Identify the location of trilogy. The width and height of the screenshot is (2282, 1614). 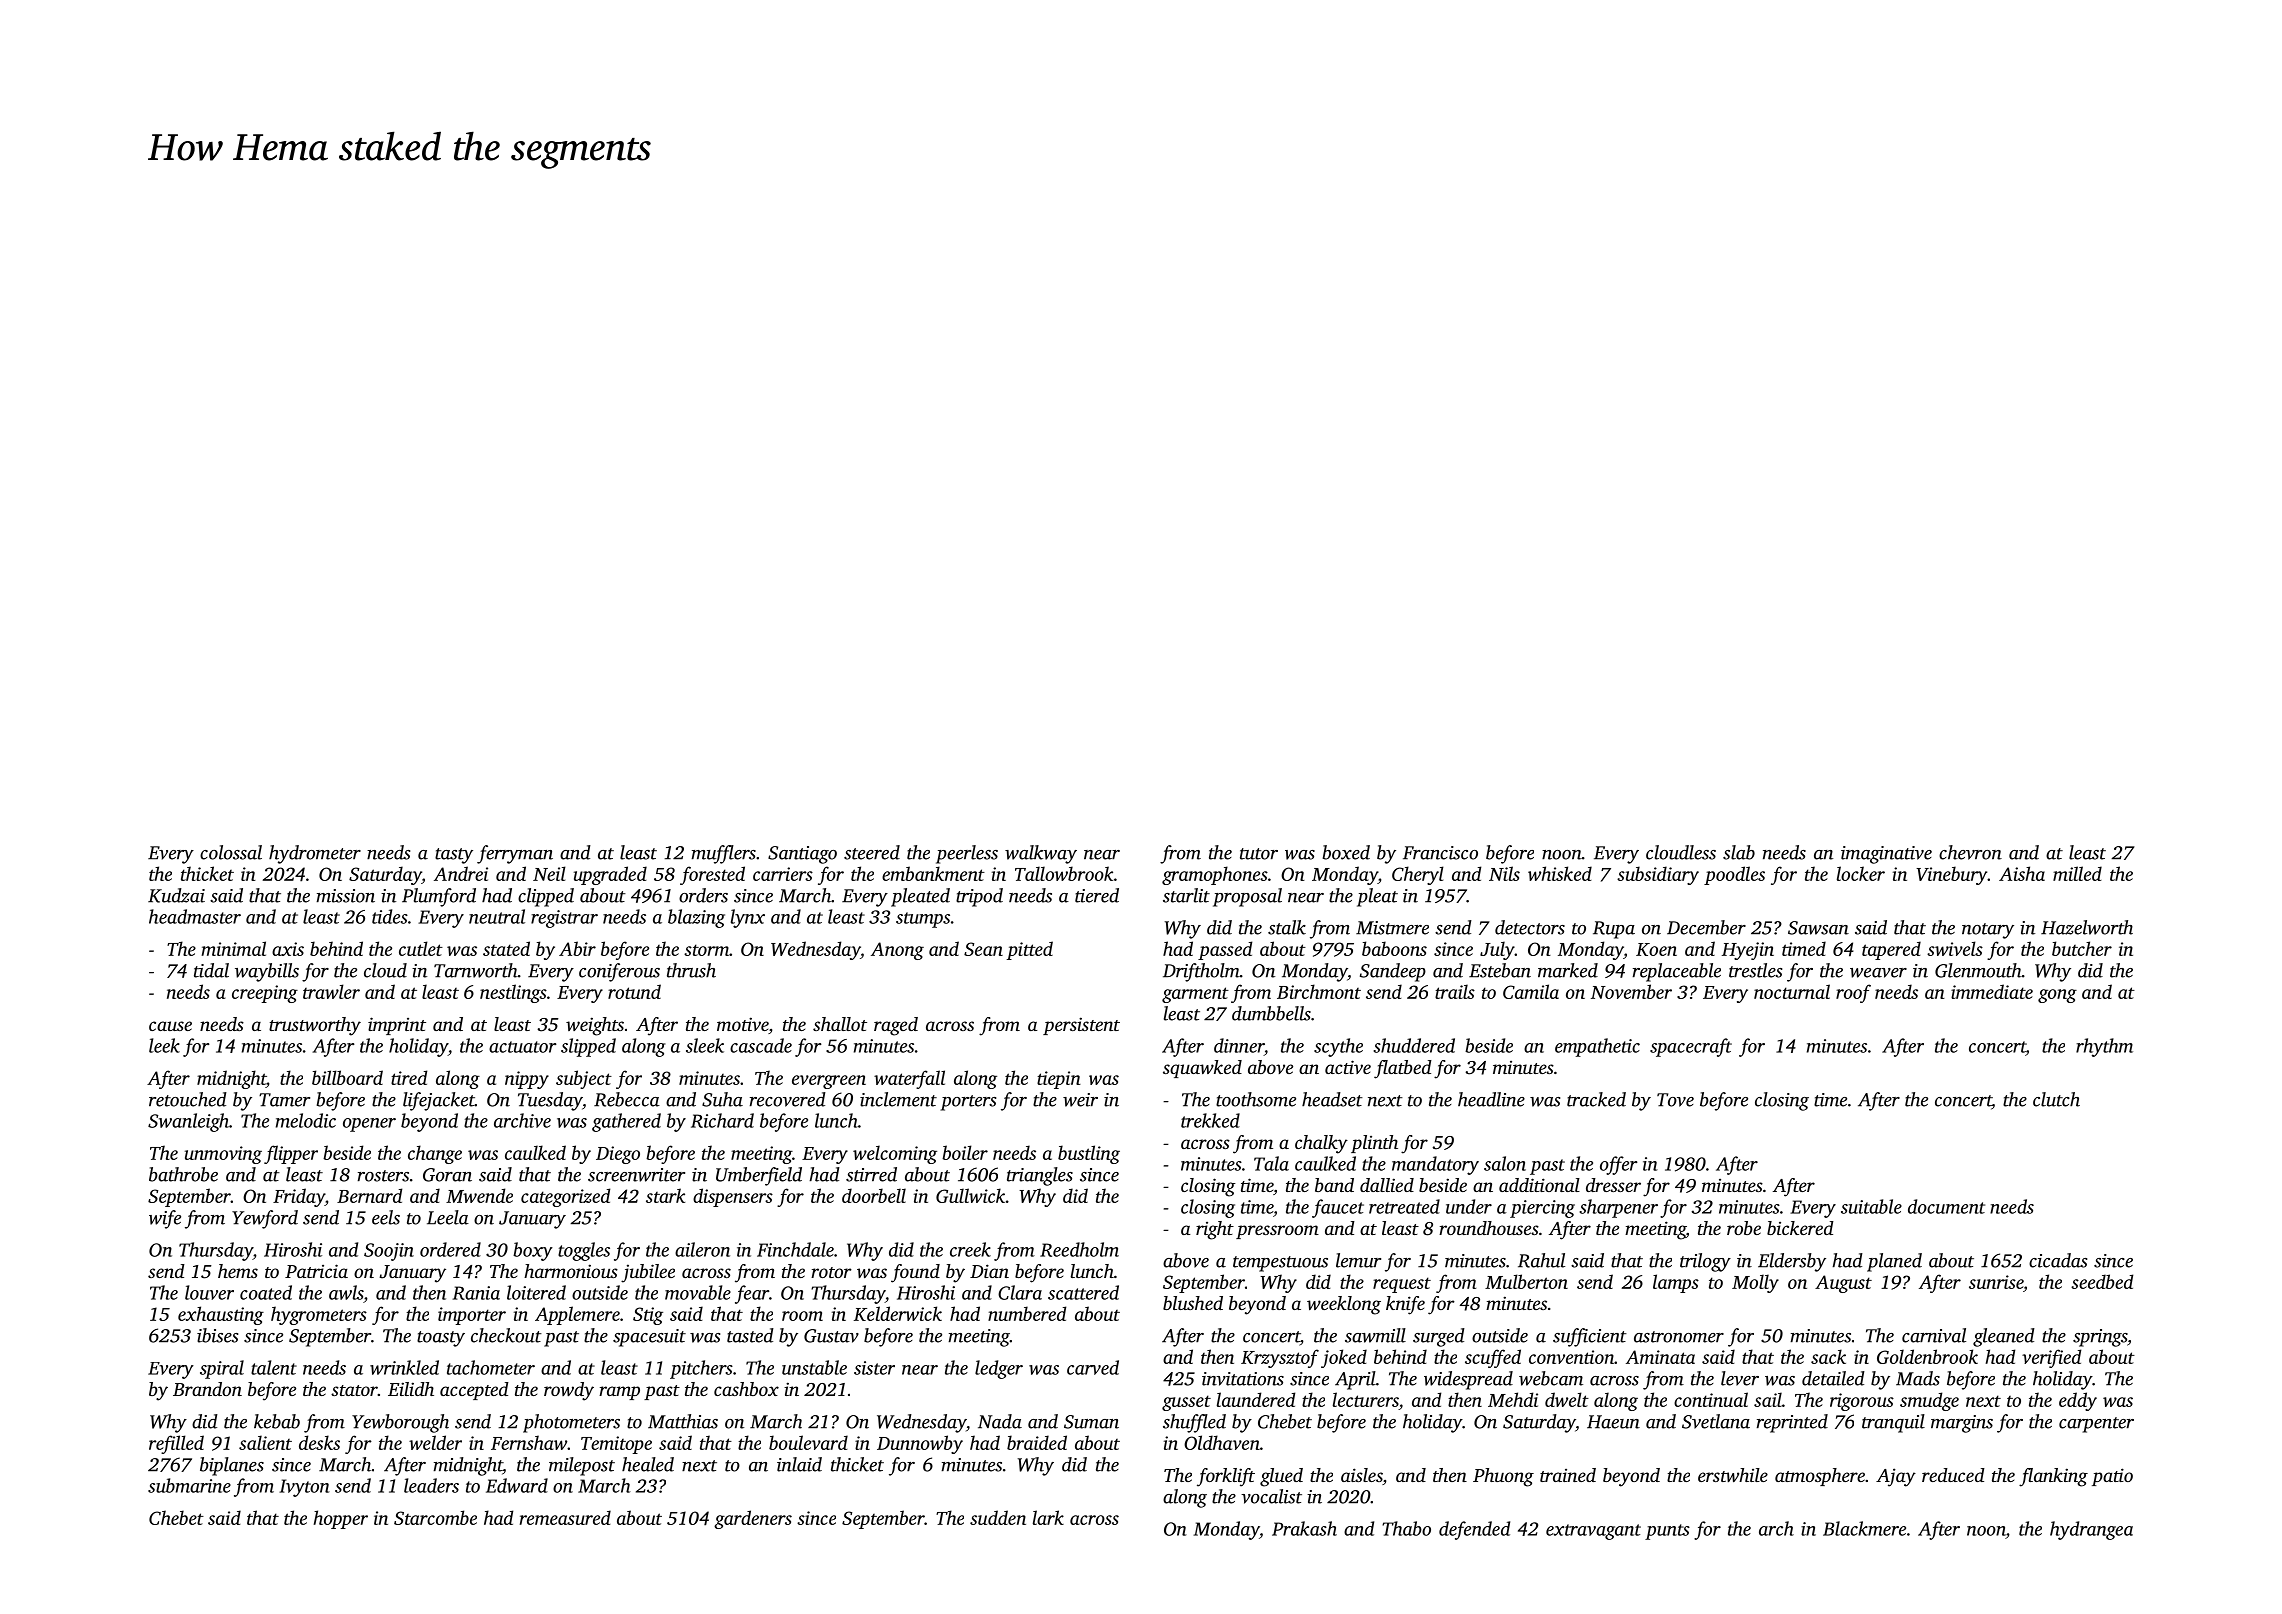
(1705, 1262).
